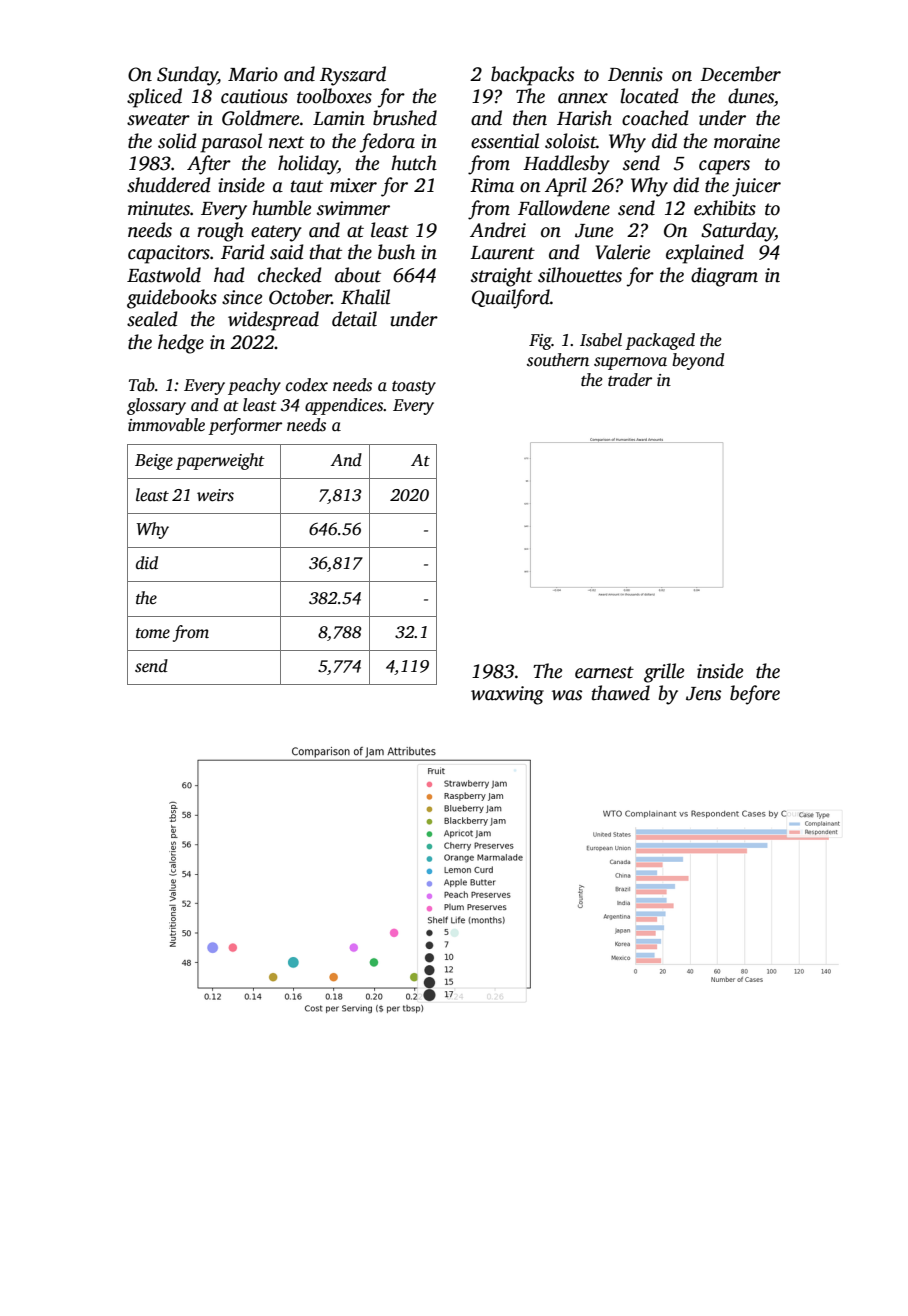  Describe the element at coordinates (154, 98) in the screenshot. I see `spliced` at that location.
